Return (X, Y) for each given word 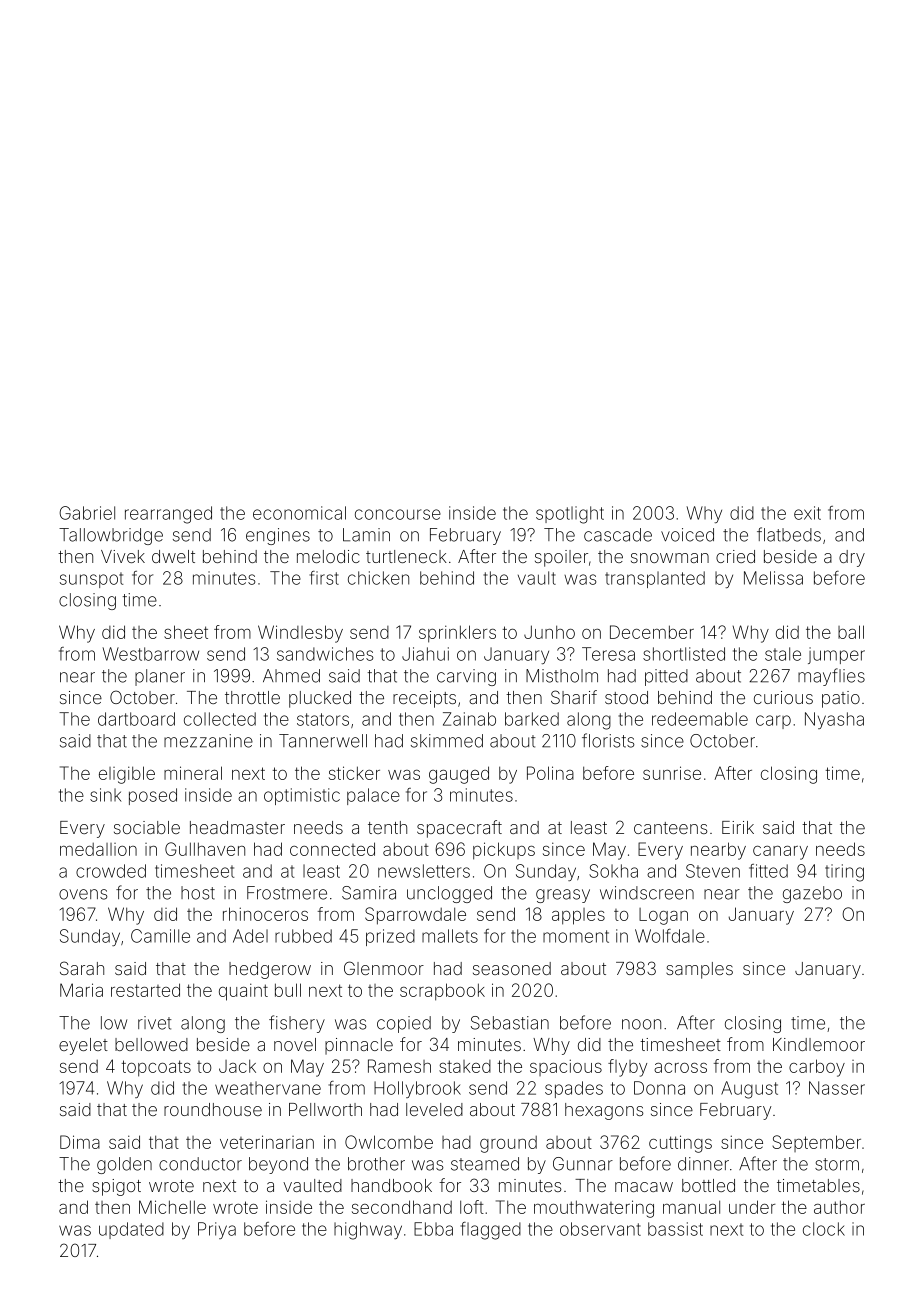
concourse (398, 514)
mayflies (831, 677)
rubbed (303, 936)
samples (699, 970)
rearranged (168, 515)
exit (807, 513)
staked (465, 1066)
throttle (252, 697)
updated (131, 1230)
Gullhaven (205, 849)
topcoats (156, 1068)
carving (466, 677)
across (680, 1068)
